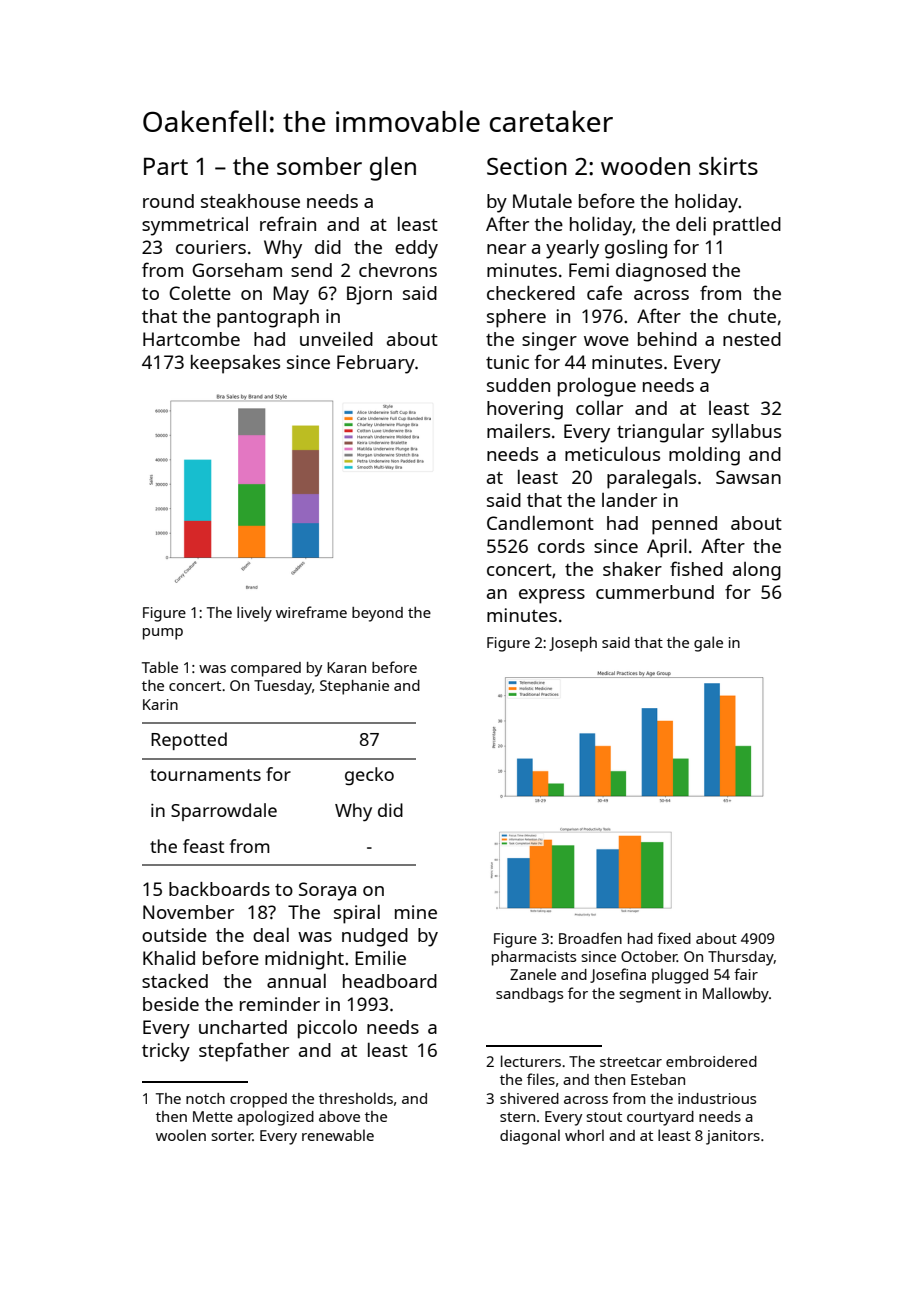  I want to click on fixed, so click(674, 938).
